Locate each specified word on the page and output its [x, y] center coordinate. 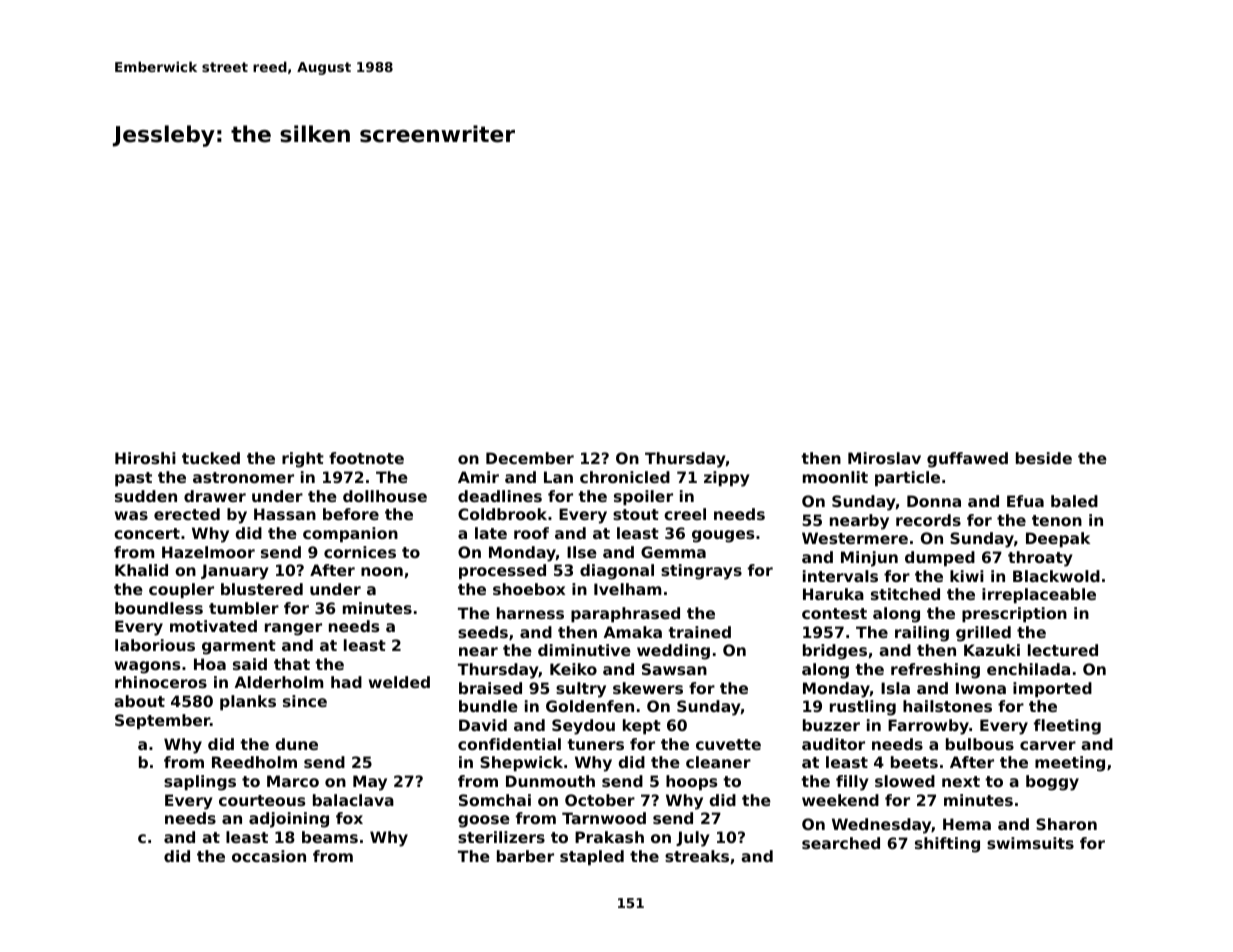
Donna [934, 501]
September [162, 721]
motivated [213, 626]
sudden [146, 496]
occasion [269, 856]
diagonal [617, 572]
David [483, 725]
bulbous [980, 744]
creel [685, 514]
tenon [1057, 520]
